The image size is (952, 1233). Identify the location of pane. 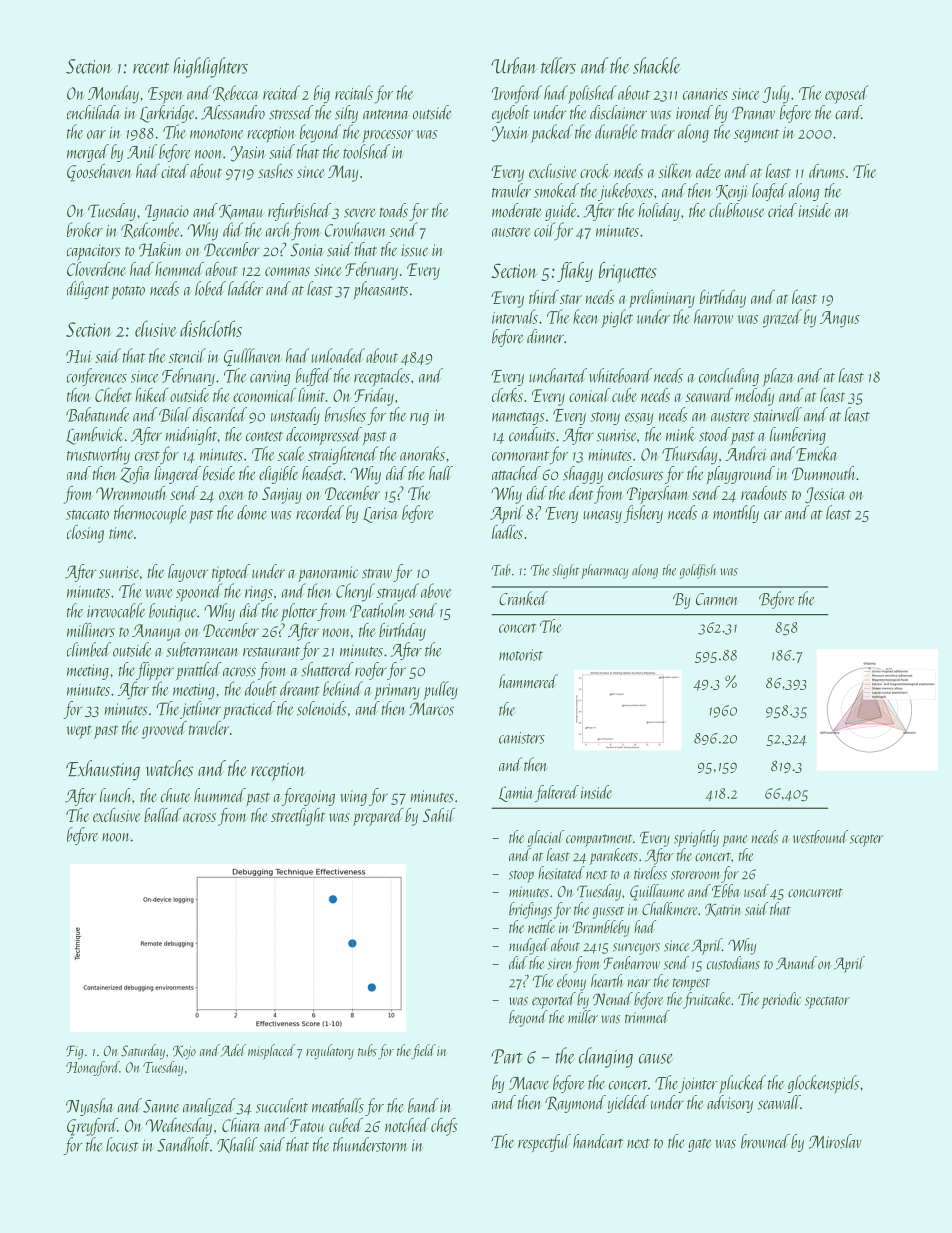
(734, 841).
